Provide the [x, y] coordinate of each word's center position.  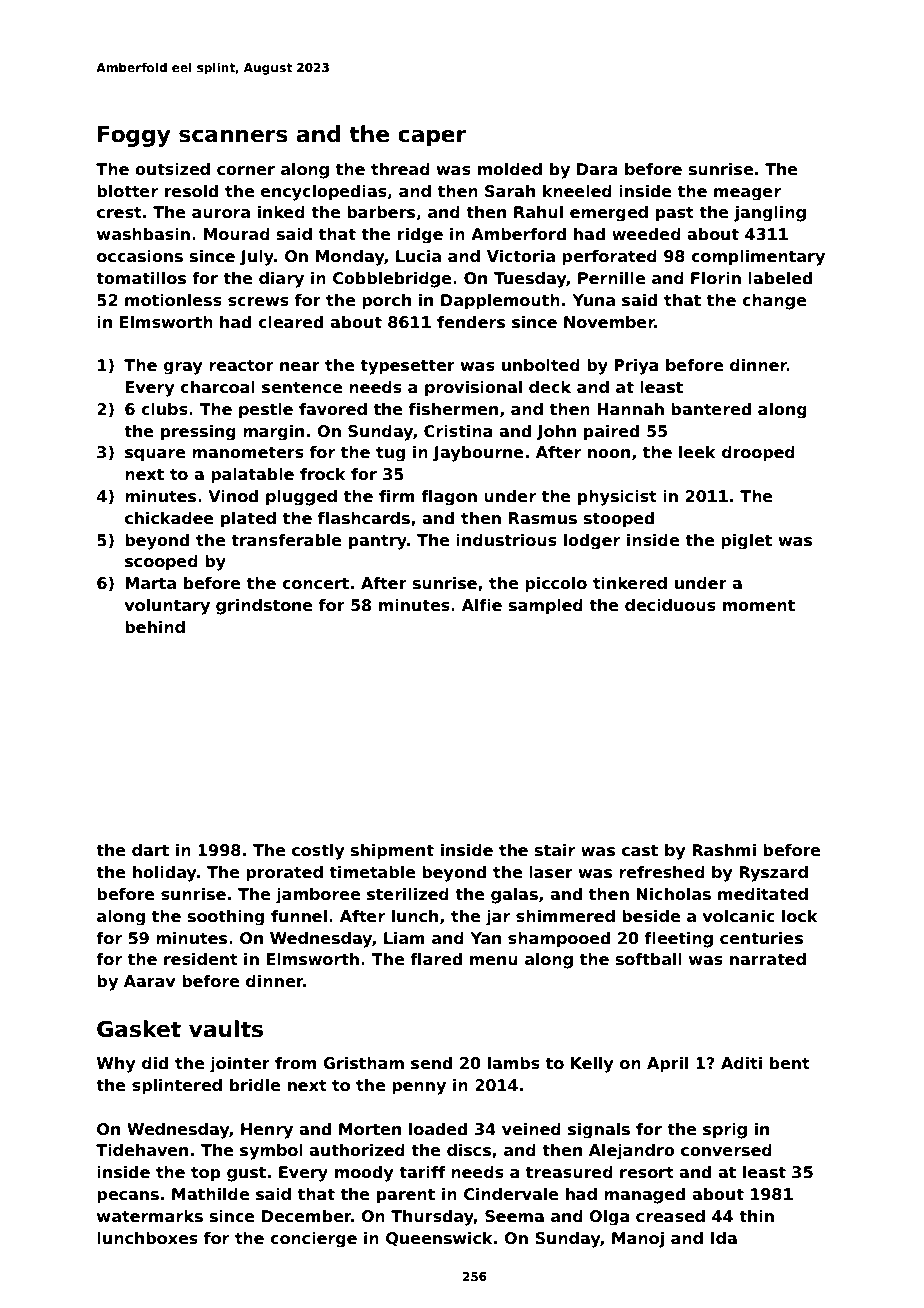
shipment [392, 852]
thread [400, 169]
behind [155, 627]
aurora [221, 213]
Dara [597, 169]
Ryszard [773, 874]
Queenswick [439, 1239]
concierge [313, 1240]
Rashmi [724, 850]
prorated [284, 874]
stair [555, 850]
